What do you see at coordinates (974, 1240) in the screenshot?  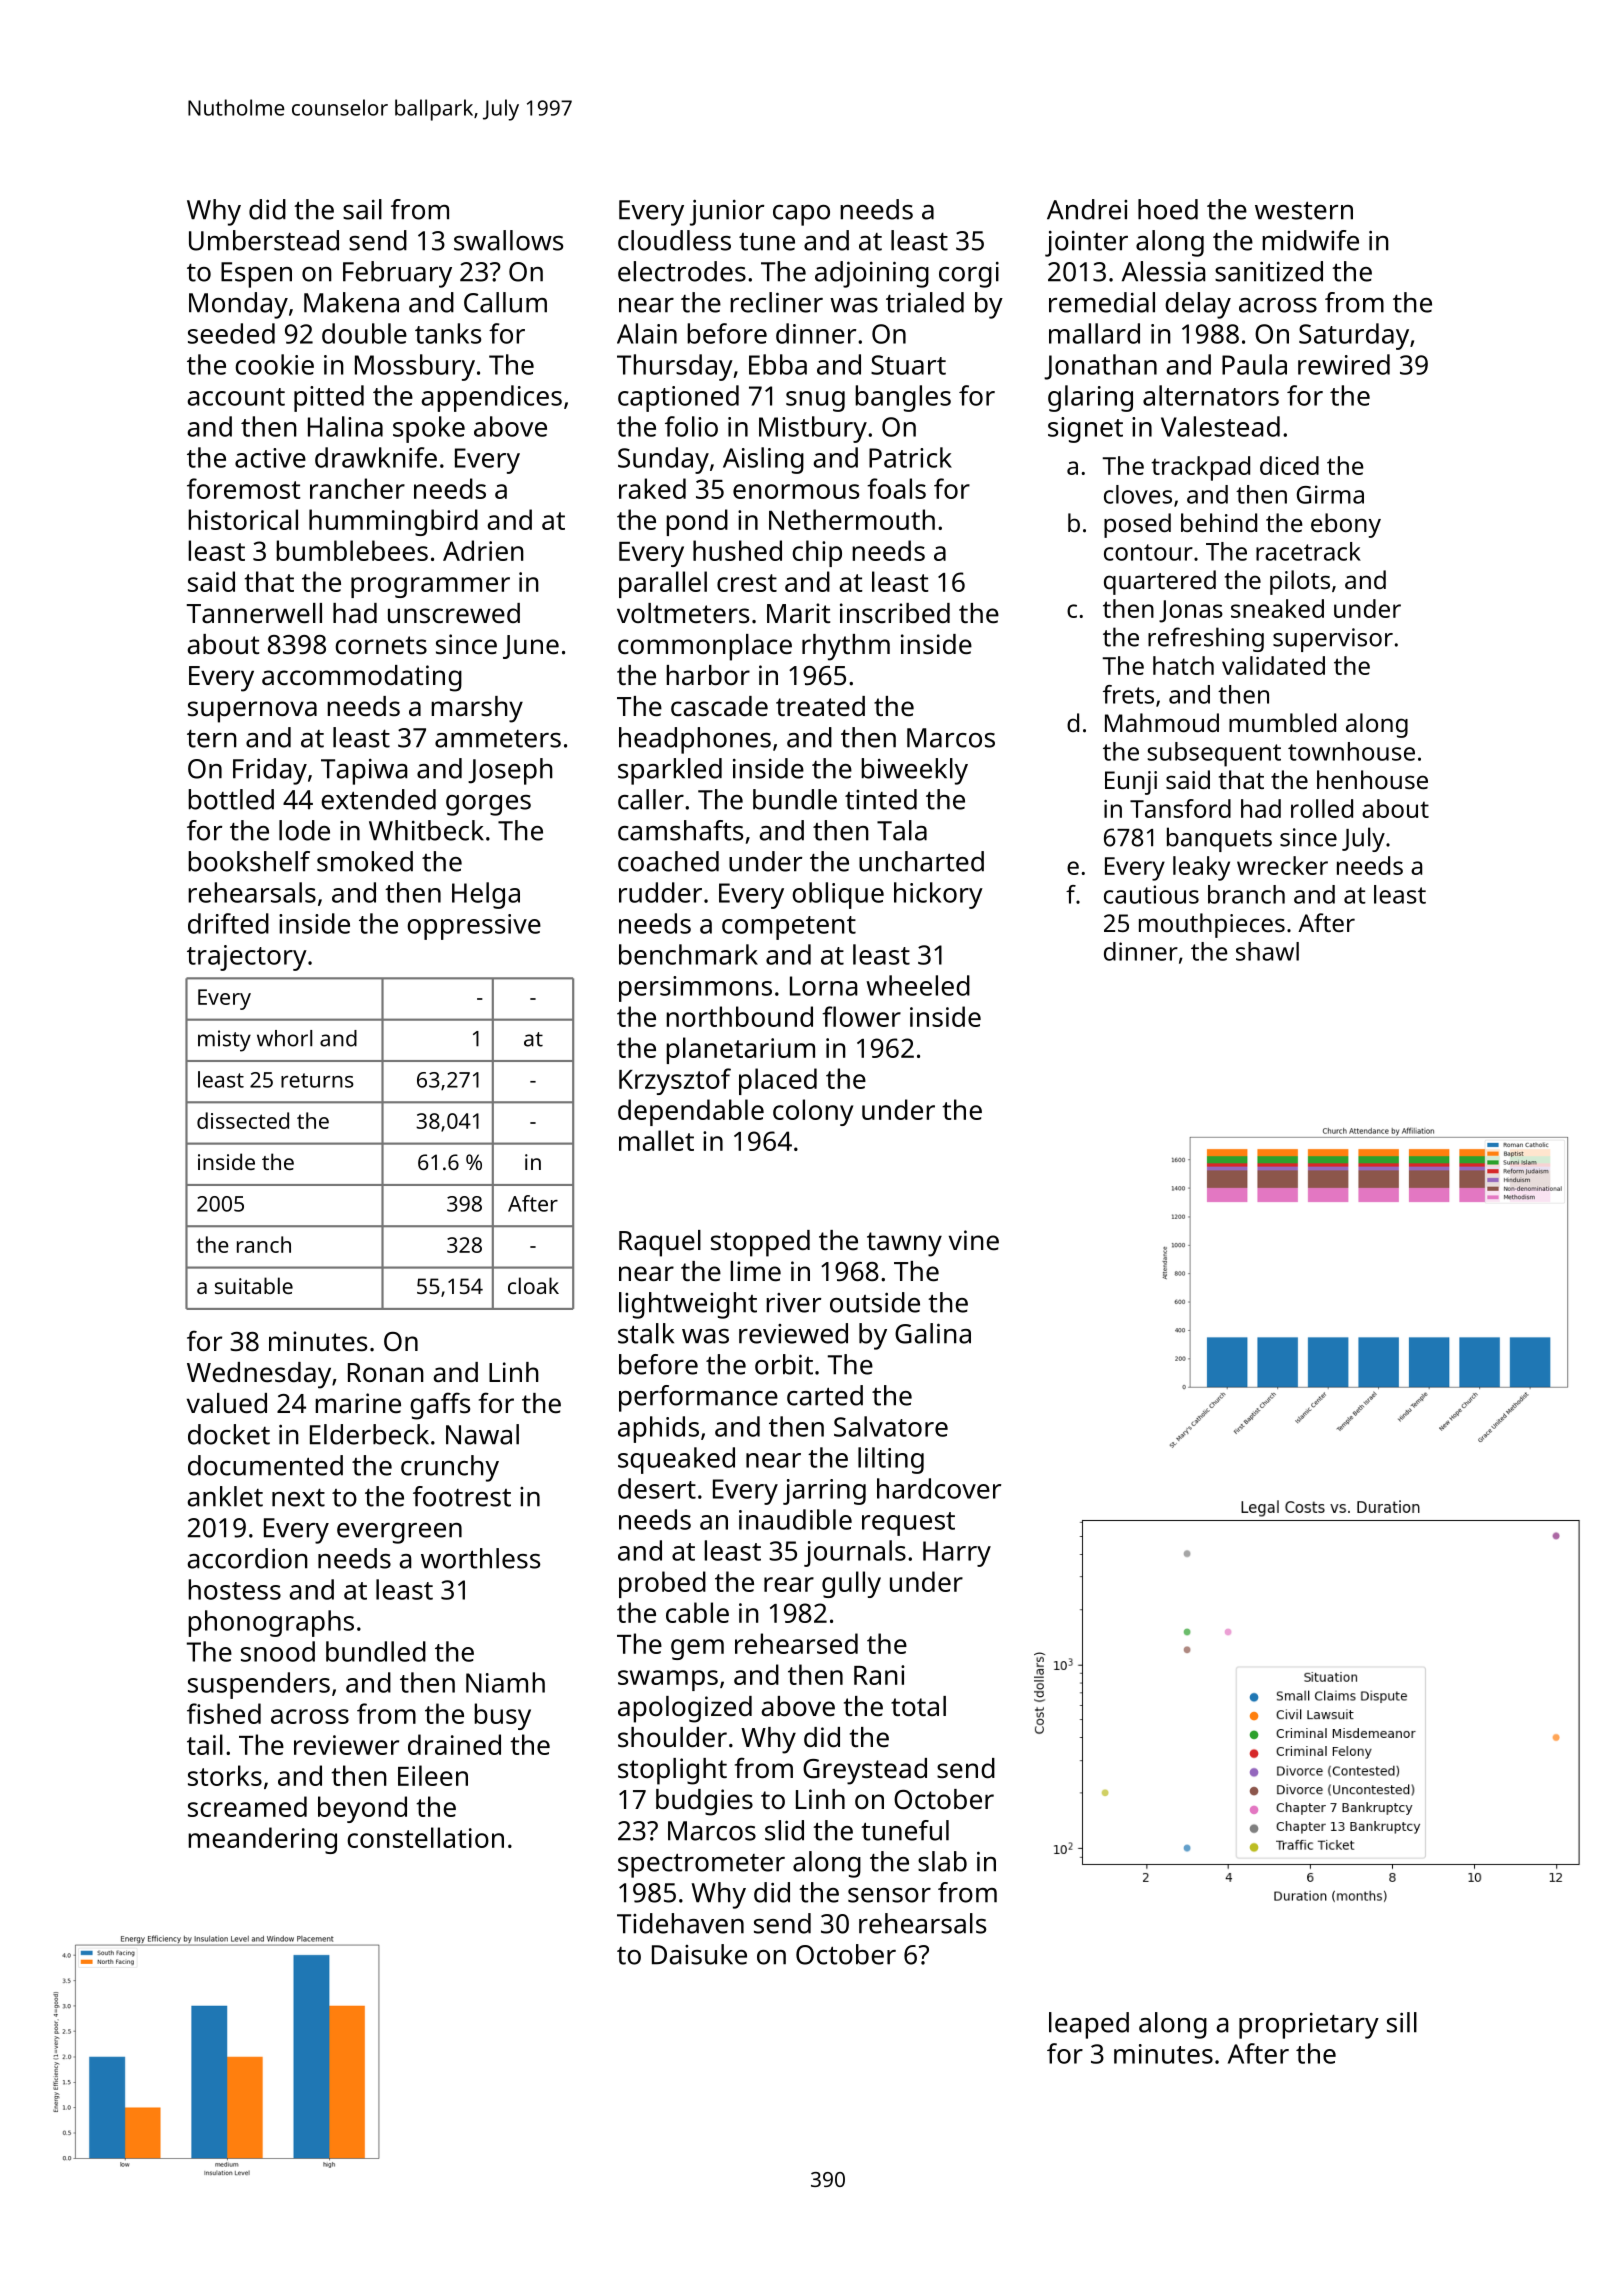 I see `vine` at bounding box center [974, 1240].
